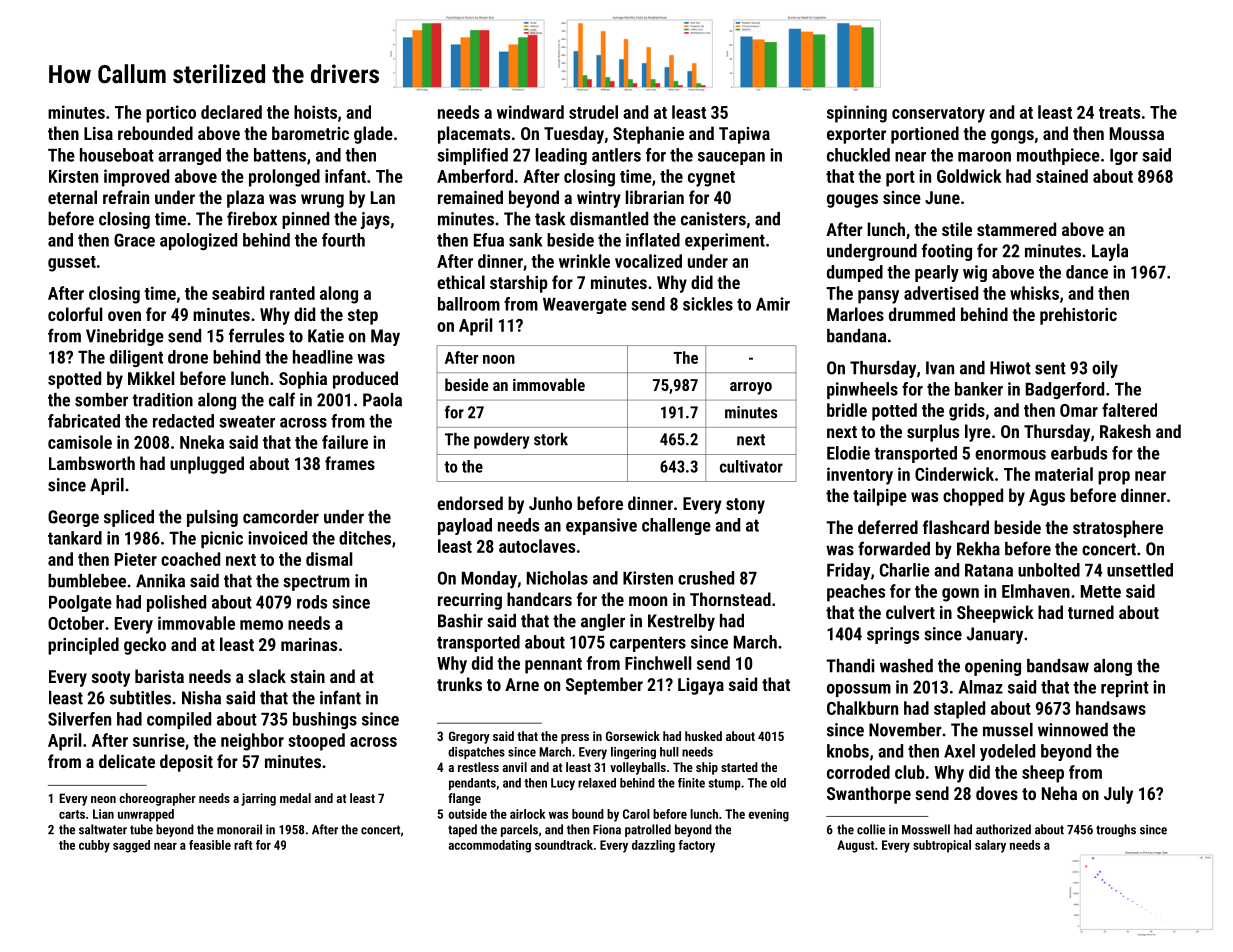 Image resolution: width=1233 pixels, height=952 pixels. Describe the element at coordinates (231, 112) in the screenshot. I see `declared` at that location.
